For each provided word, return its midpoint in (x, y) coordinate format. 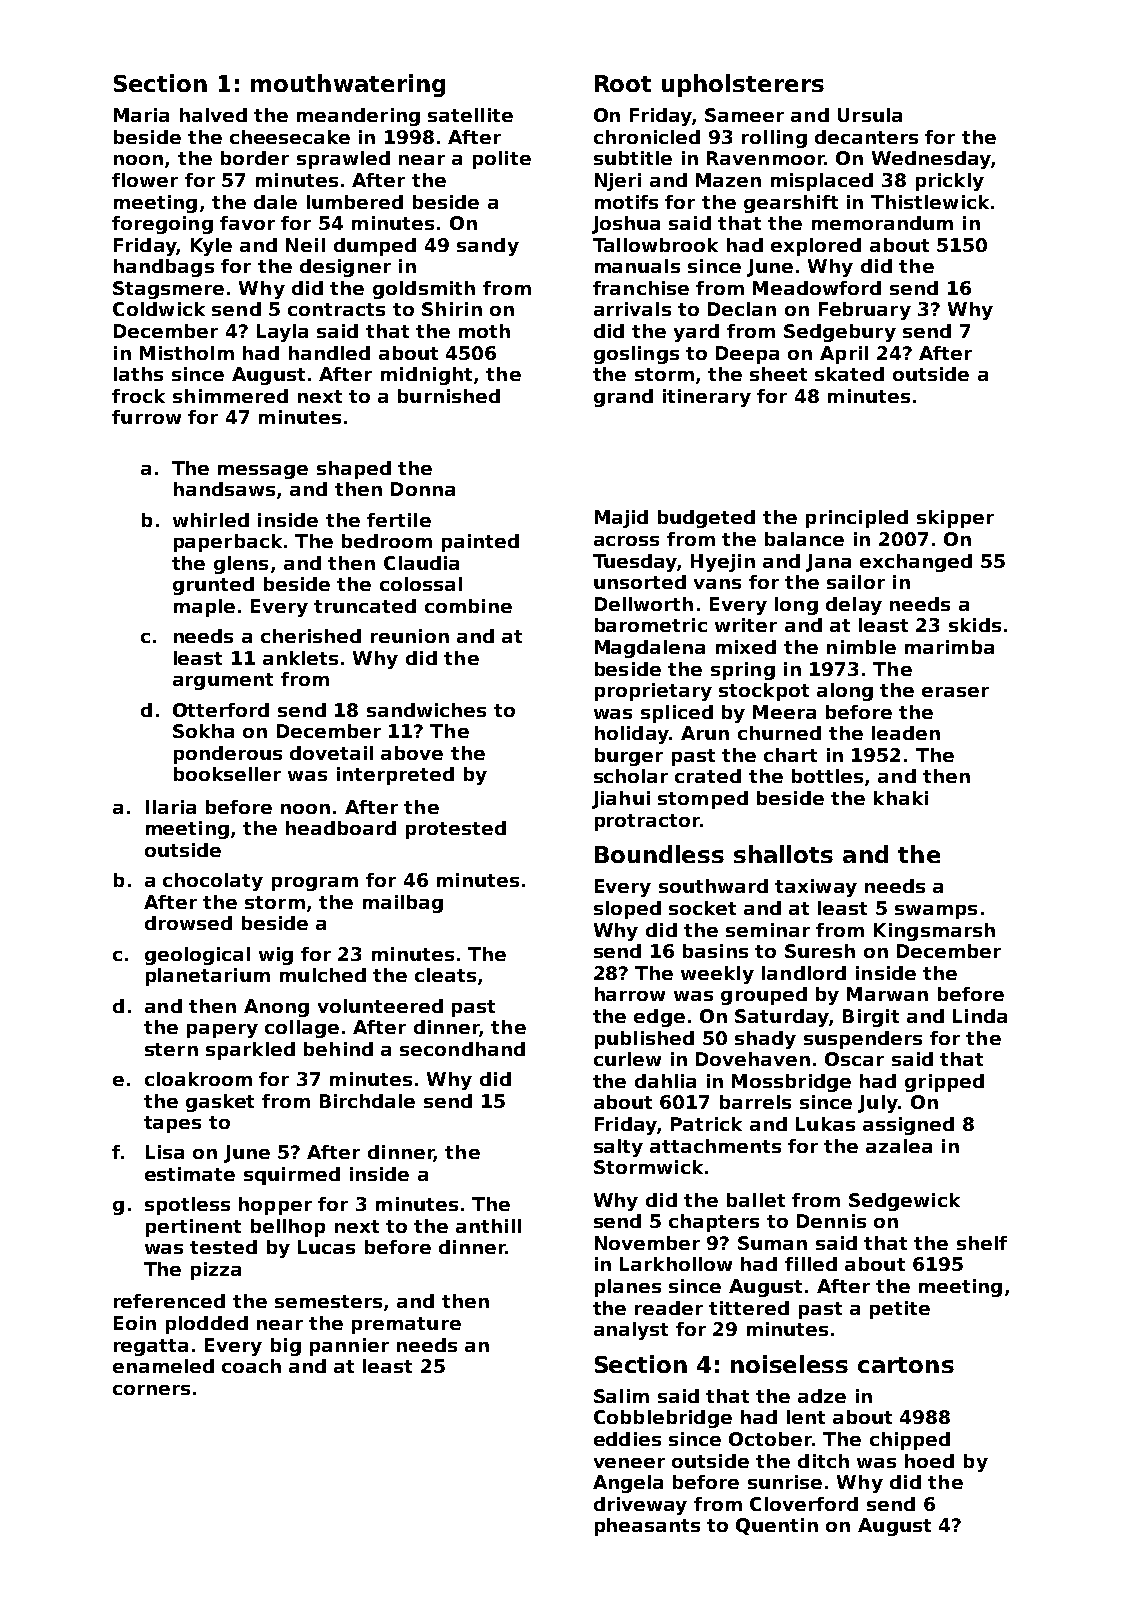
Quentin (777, 1526)
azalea (899, 1146)
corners (151, 1390)
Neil (305, 245)
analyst (631, 1331)
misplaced (822, 182)
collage (302, 1029)
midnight (426, 376)
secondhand (462, 1049)
